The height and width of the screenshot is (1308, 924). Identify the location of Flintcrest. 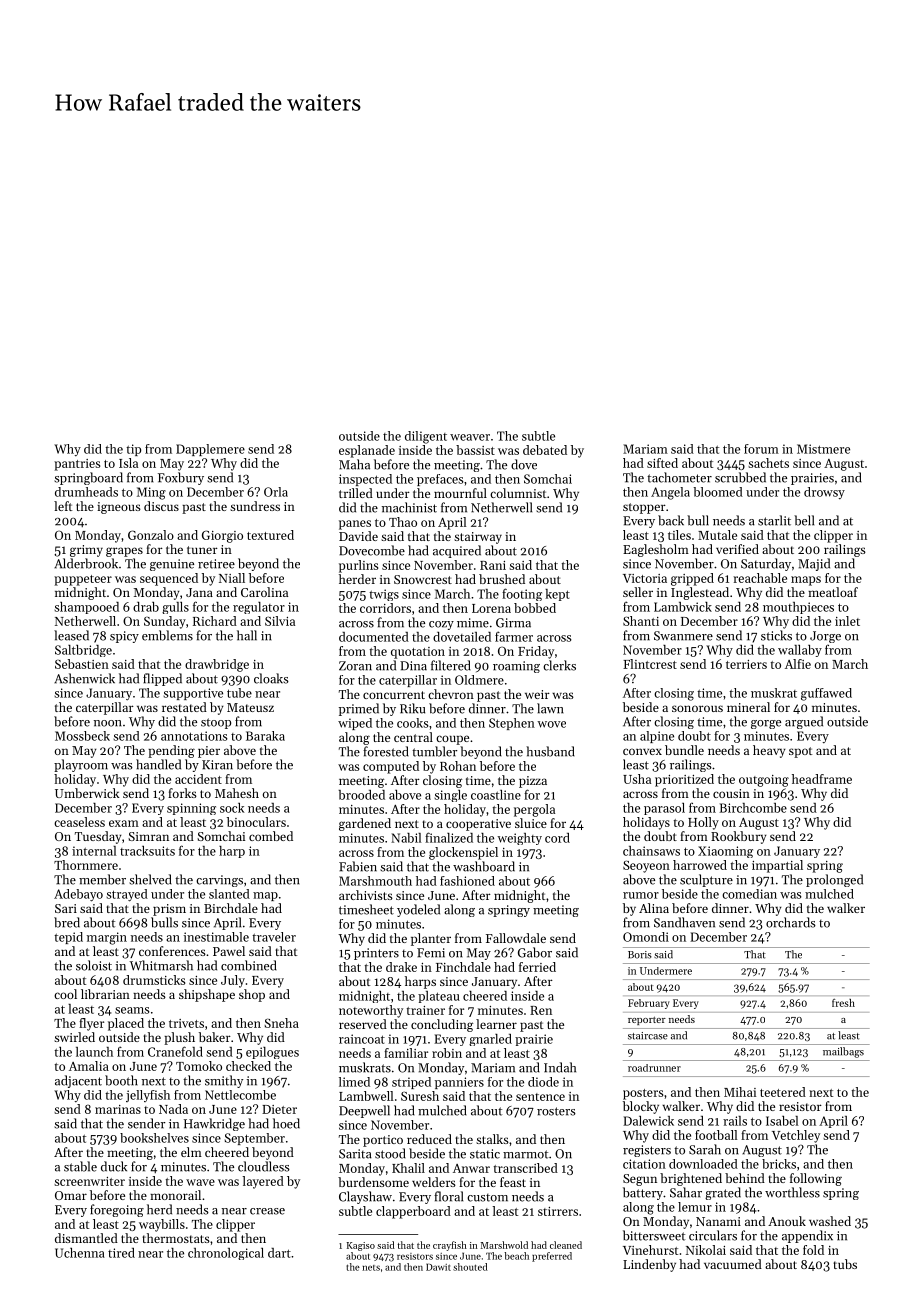
(650, 664).
